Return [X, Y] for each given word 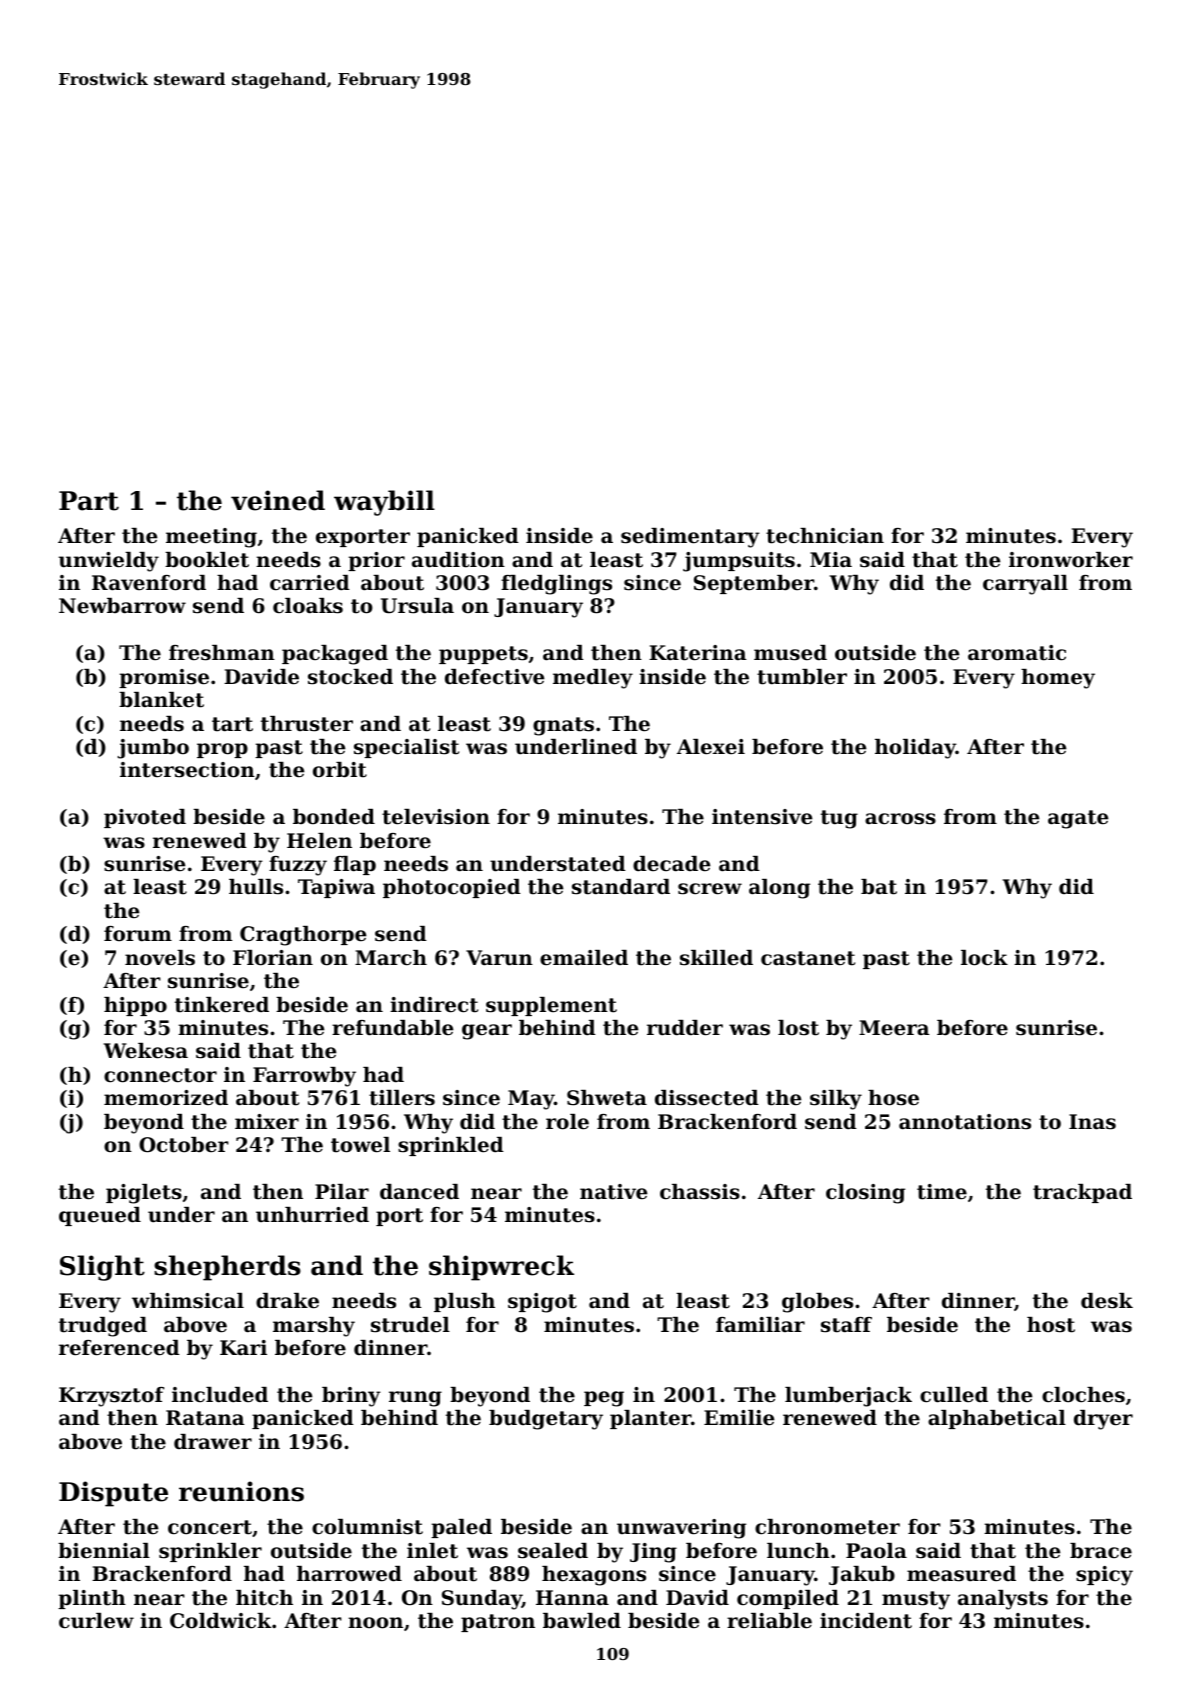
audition [458, 560]
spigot [542, 1303]
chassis [700, 1192]
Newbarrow [122, 606]
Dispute [113, 1494]
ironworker [1071, 560]
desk [1107, 1301]
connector [160, 1075]
